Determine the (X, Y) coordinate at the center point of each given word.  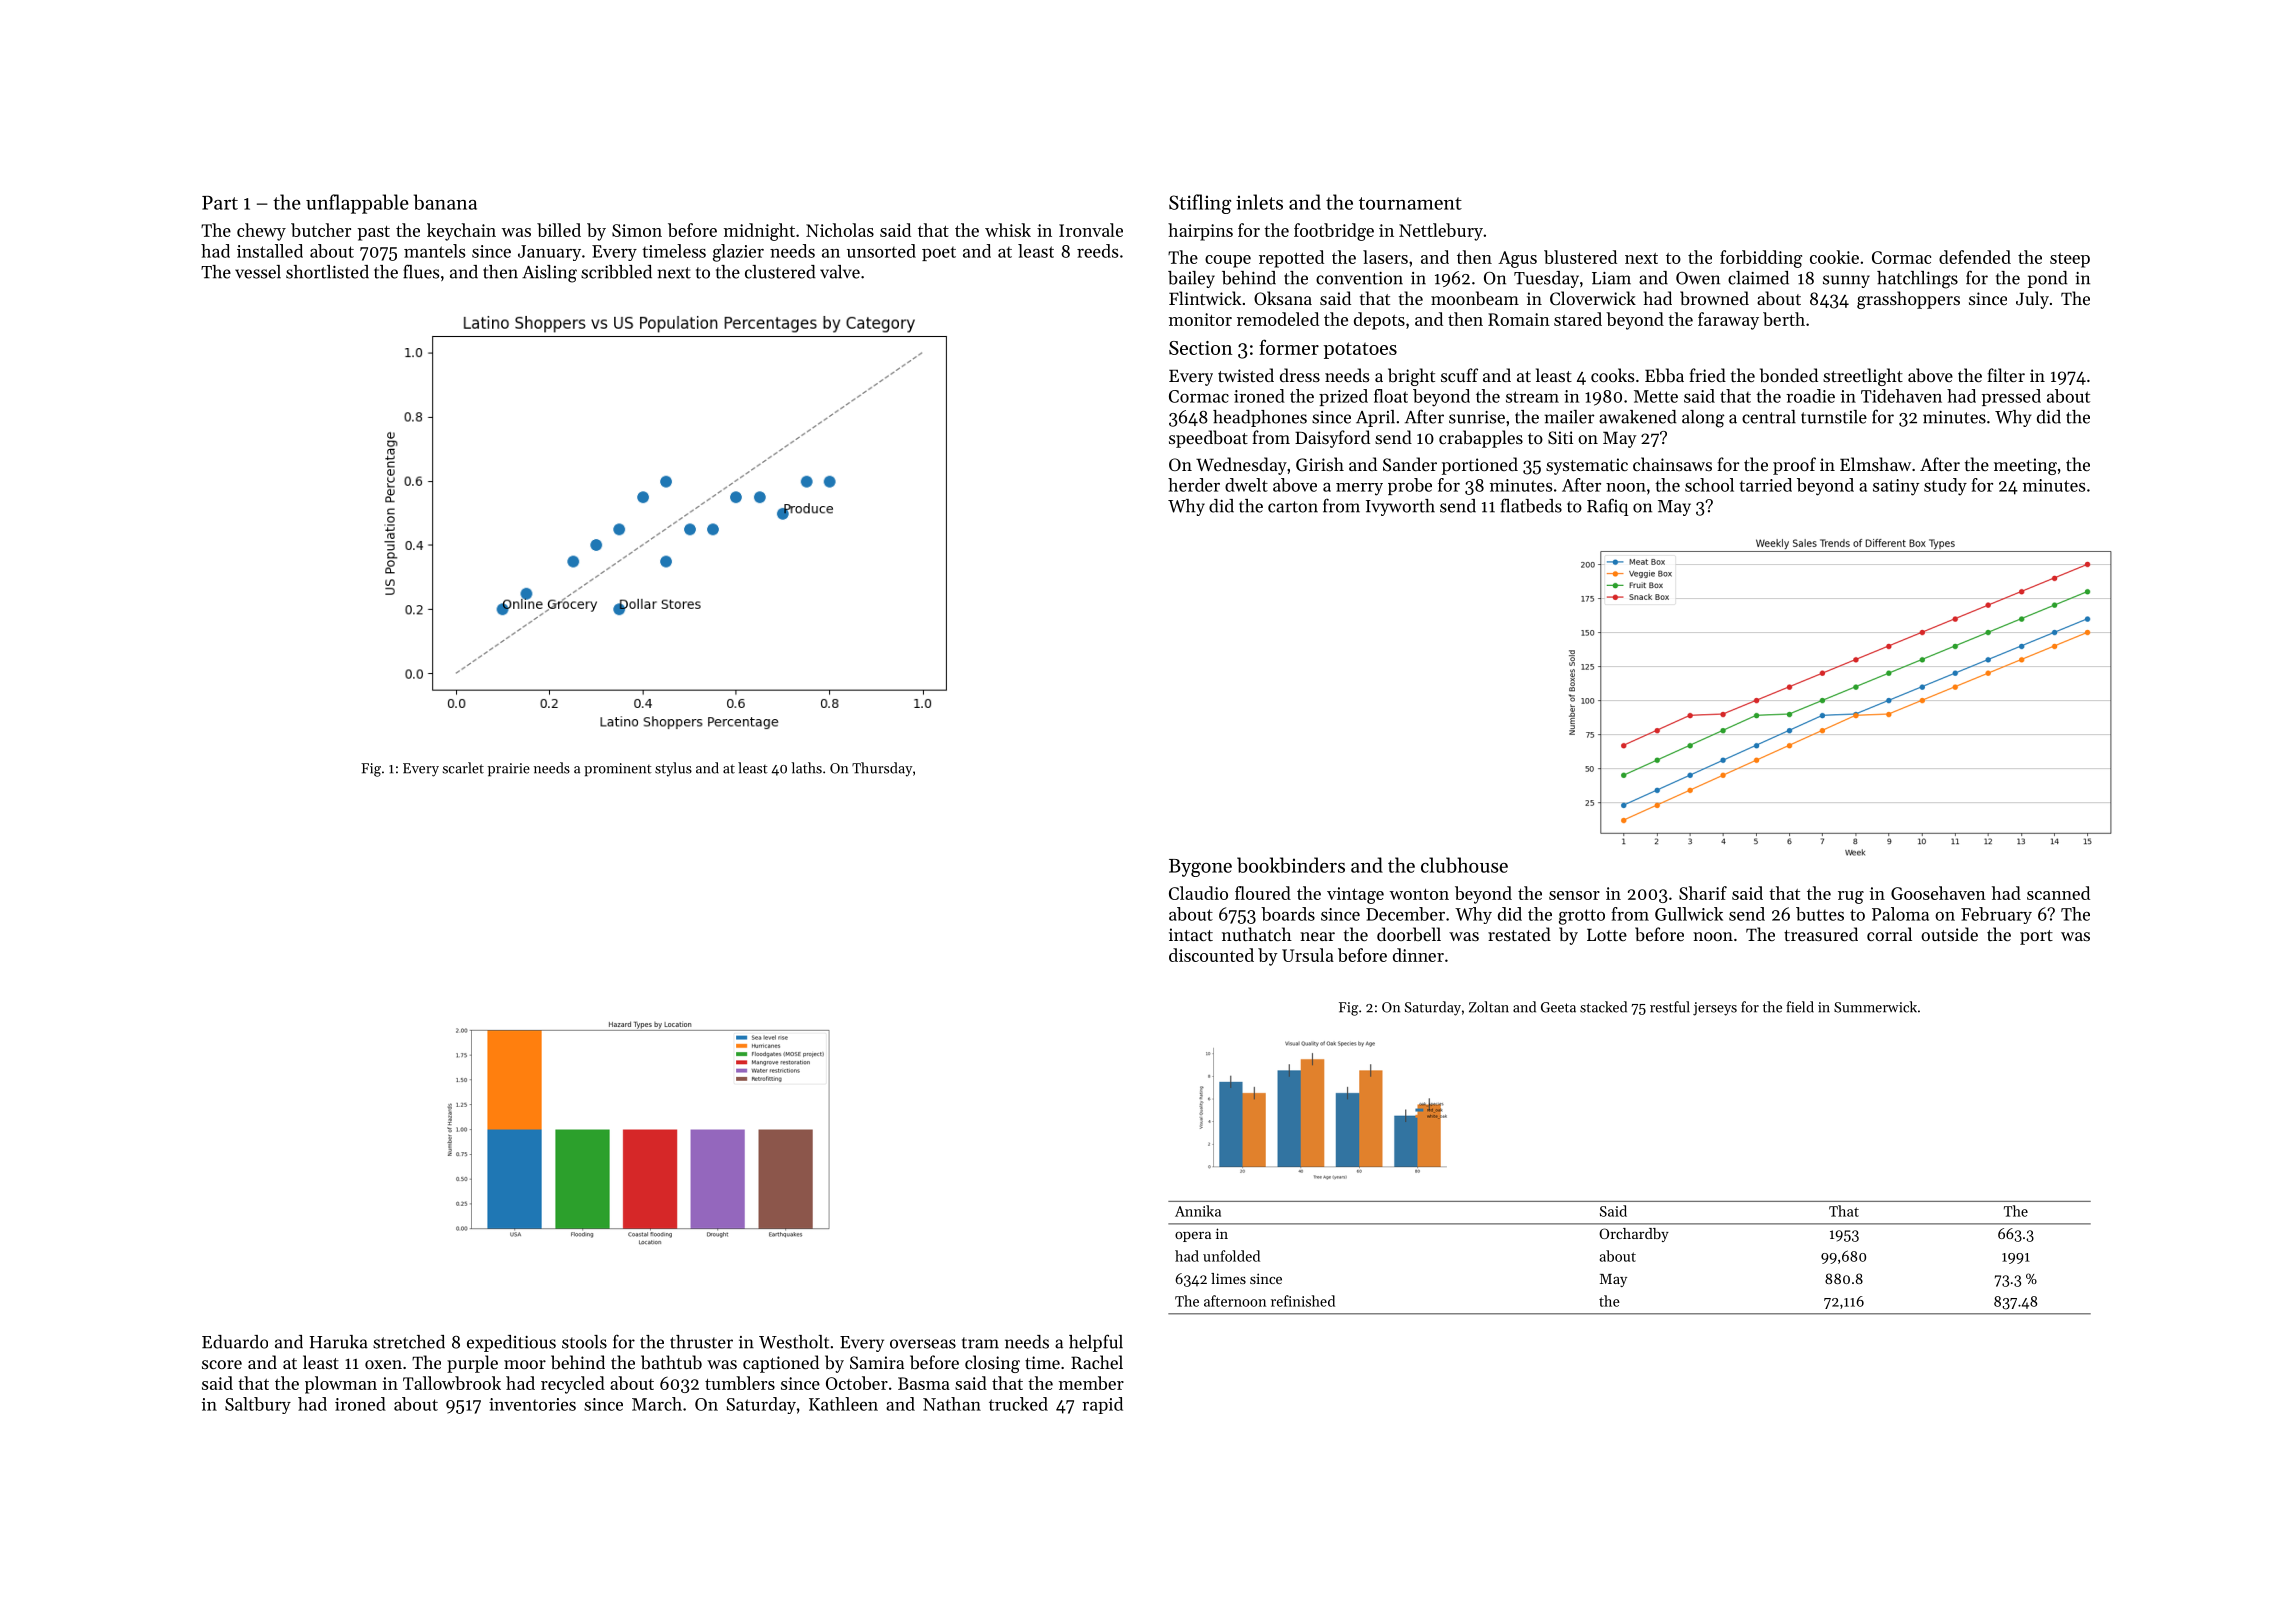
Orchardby (1634, 1235)
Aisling (549, 274)
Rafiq (1607, 507)
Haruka (338, 1342)
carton (1293, 507)
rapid (1102, 1405)
